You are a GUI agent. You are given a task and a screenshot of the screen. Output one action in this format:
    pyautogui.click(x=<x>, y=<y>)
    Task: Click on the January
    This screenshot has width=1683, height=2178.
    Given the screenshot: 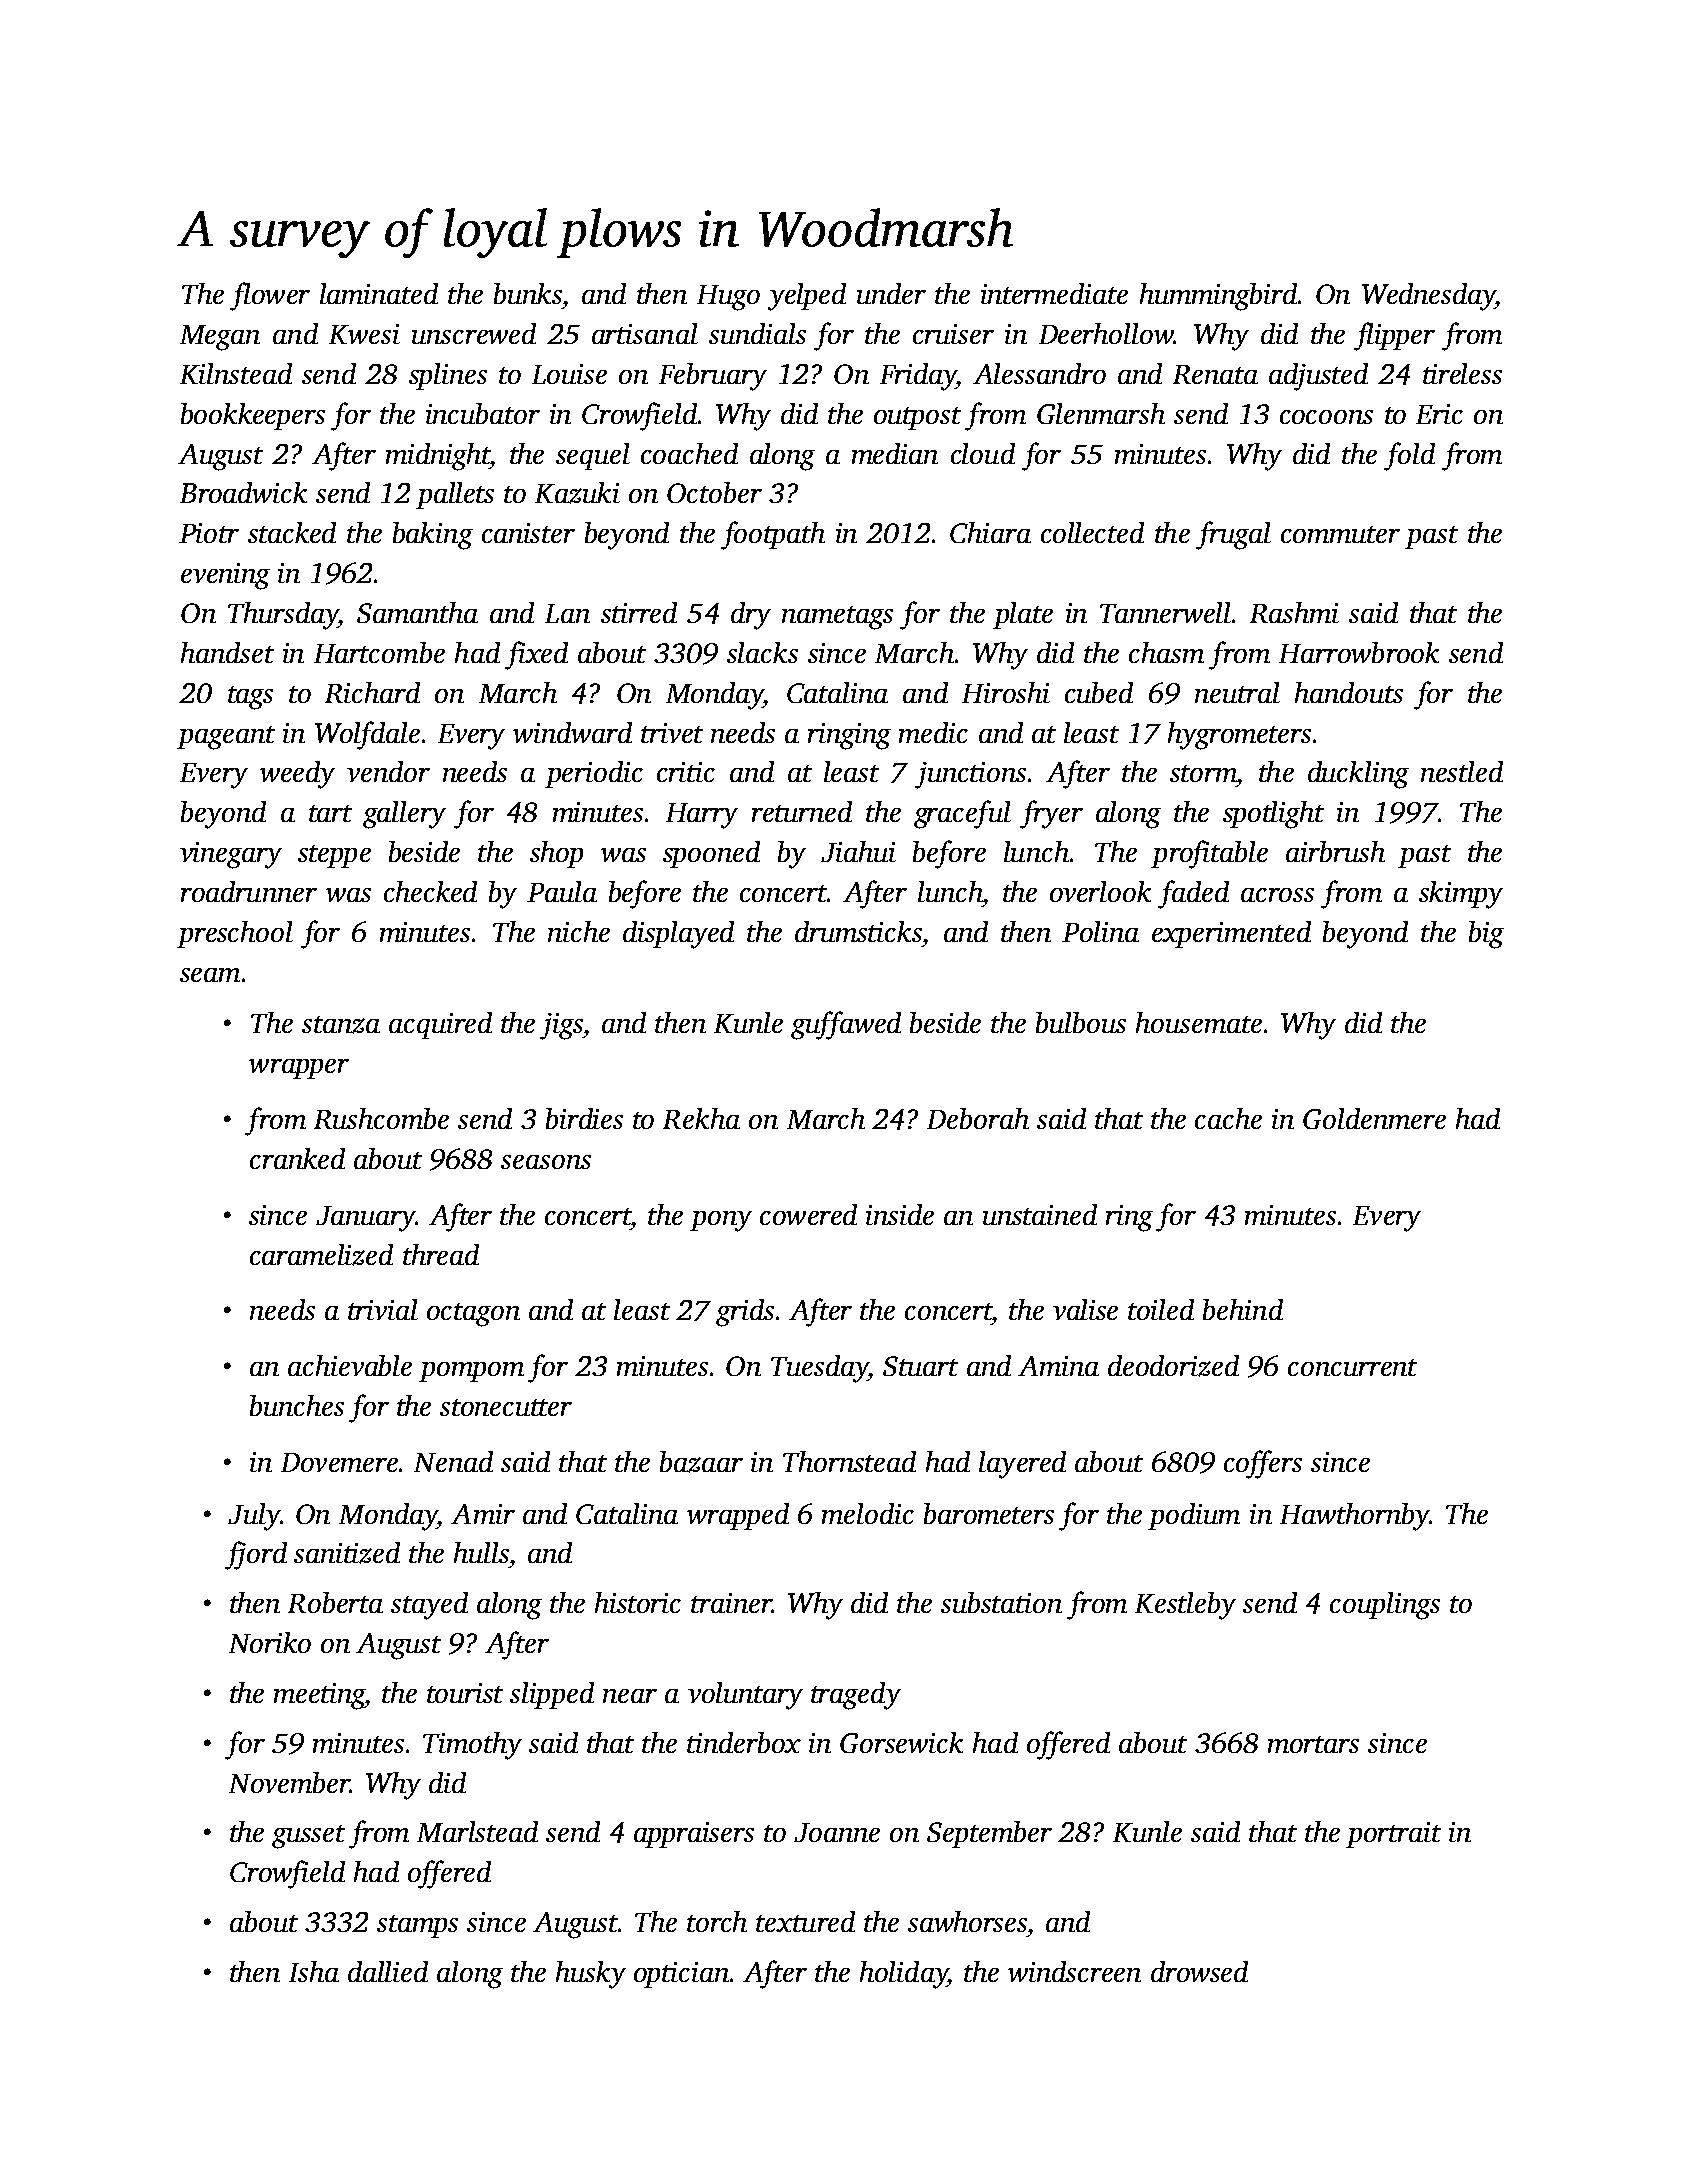 What is the action you would take?
    pyautogui.click(x=366, y=1219)
